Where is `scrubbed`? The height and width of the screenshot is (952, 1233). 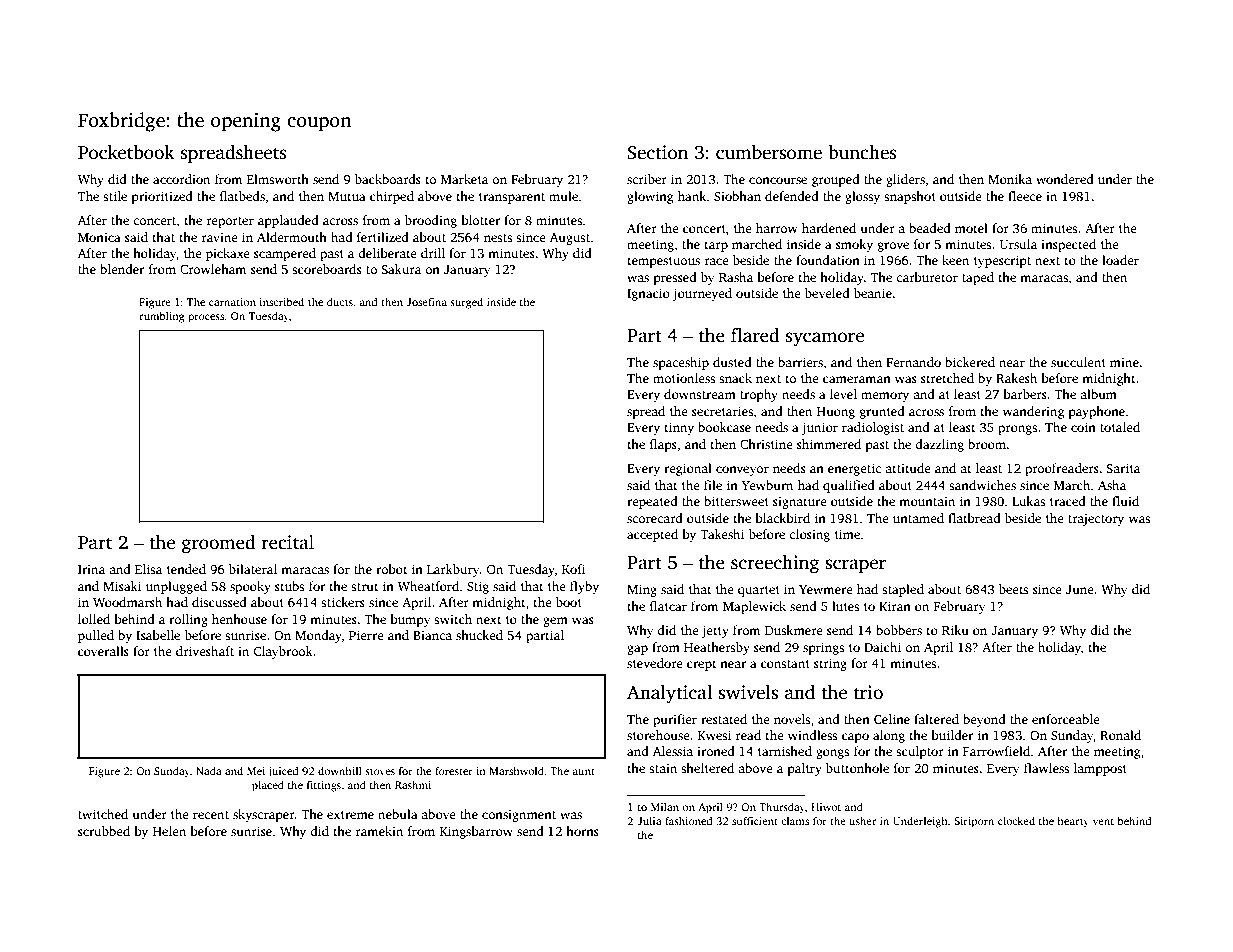
scrubbed is located at coordinates (104, 831).
